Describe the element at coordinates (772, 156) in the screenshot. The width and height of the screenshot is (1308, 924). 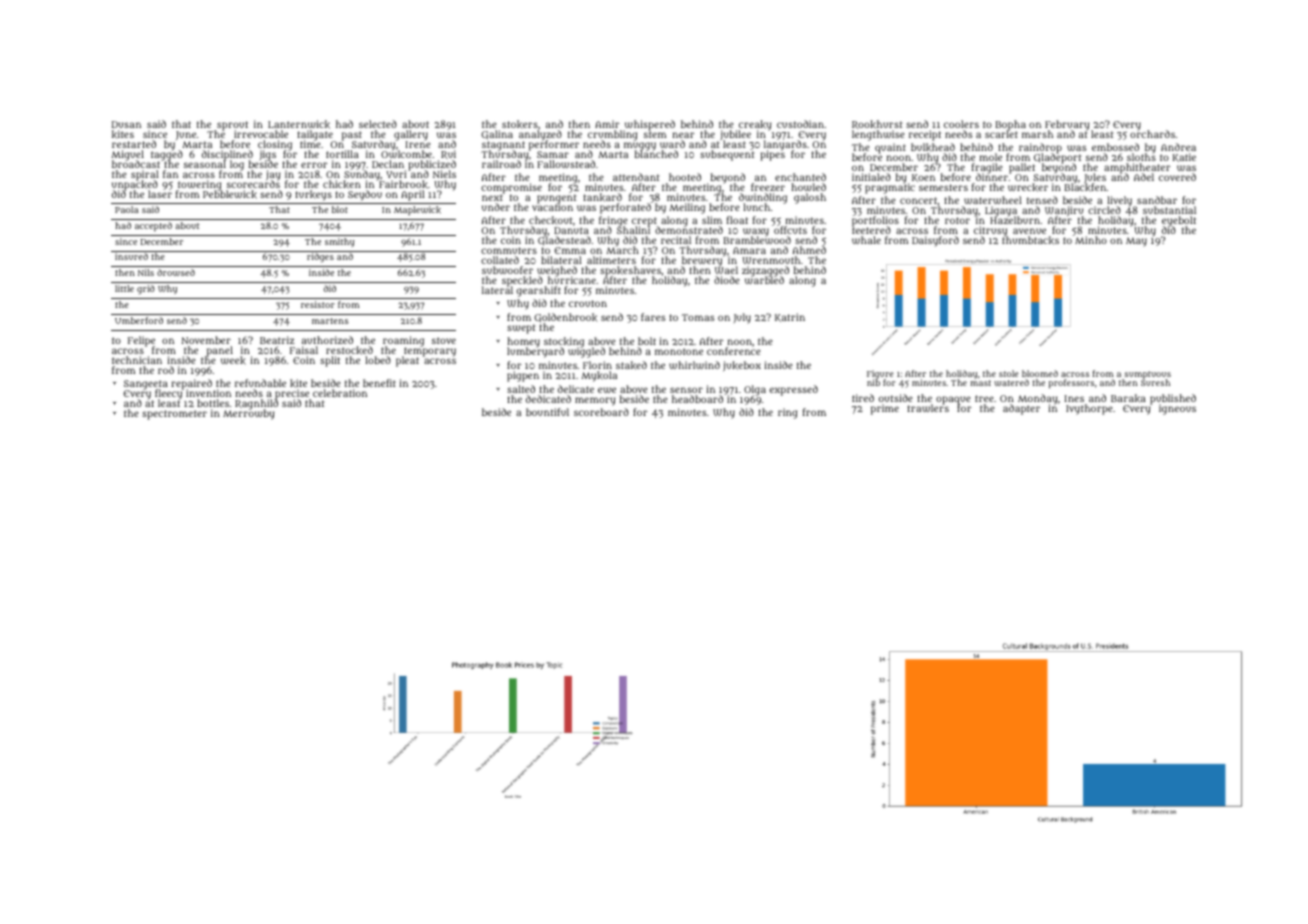
I see `pipes` at that location.
